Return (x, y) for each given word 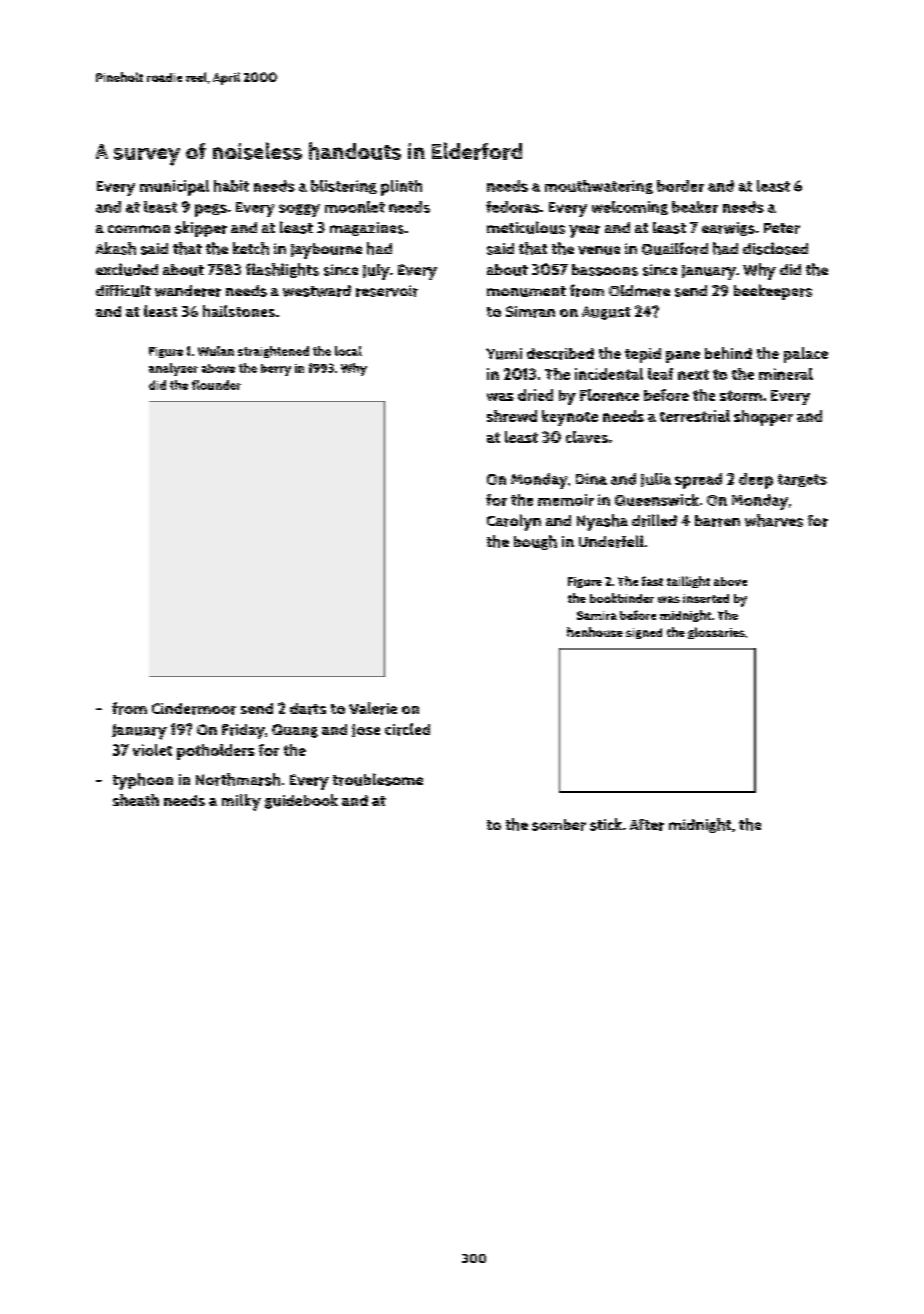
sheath (136, 800)
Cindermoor (194, 709)
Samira (597, 615)
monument (526, 291)
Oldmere (639, 291)
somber (559, 825)
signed (644, 633)
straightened (273, 352)
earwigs (728, 229)
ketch (251, 248)
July (376, 272)
